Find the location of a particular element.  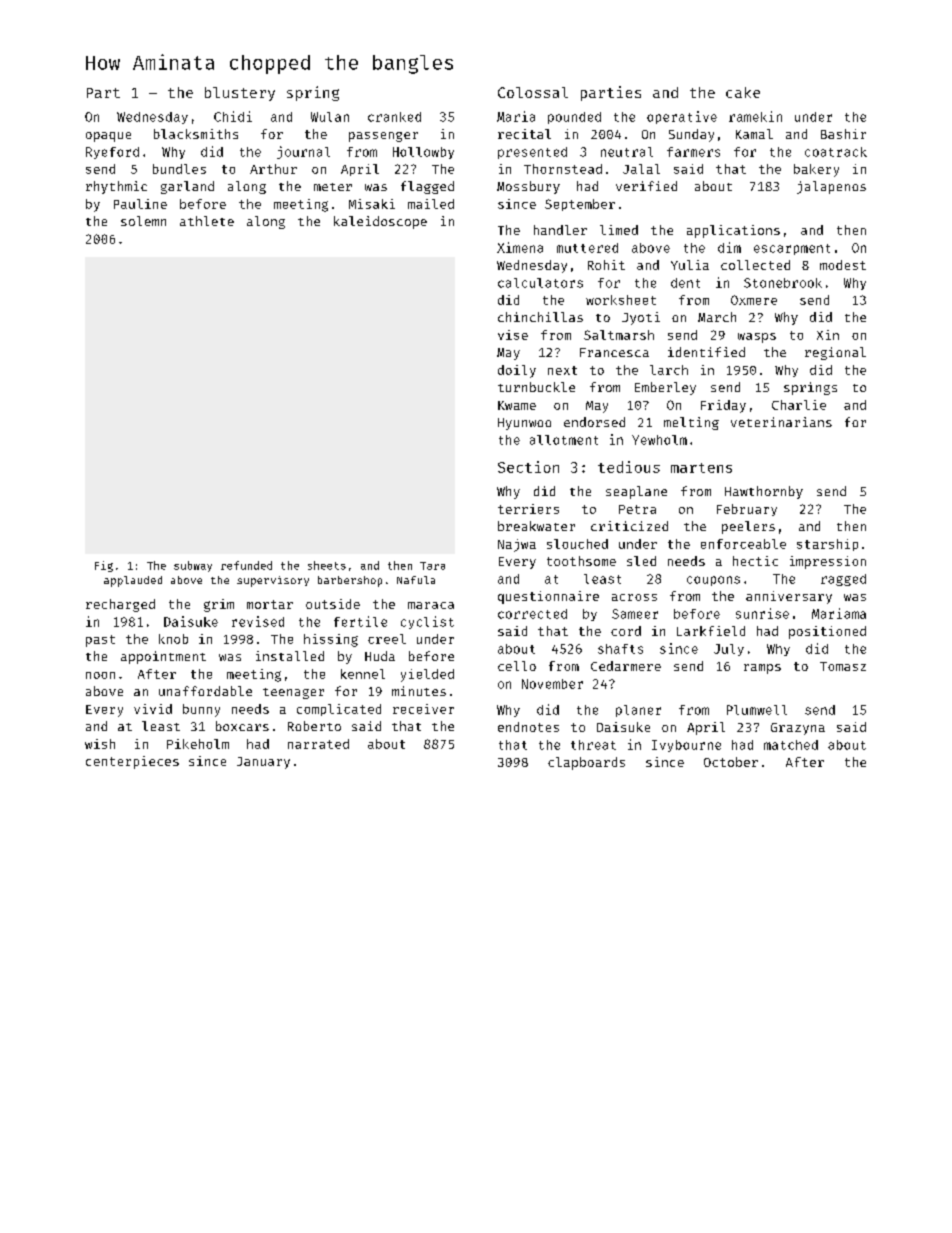

corrected is located at coordinates (532, 614).
